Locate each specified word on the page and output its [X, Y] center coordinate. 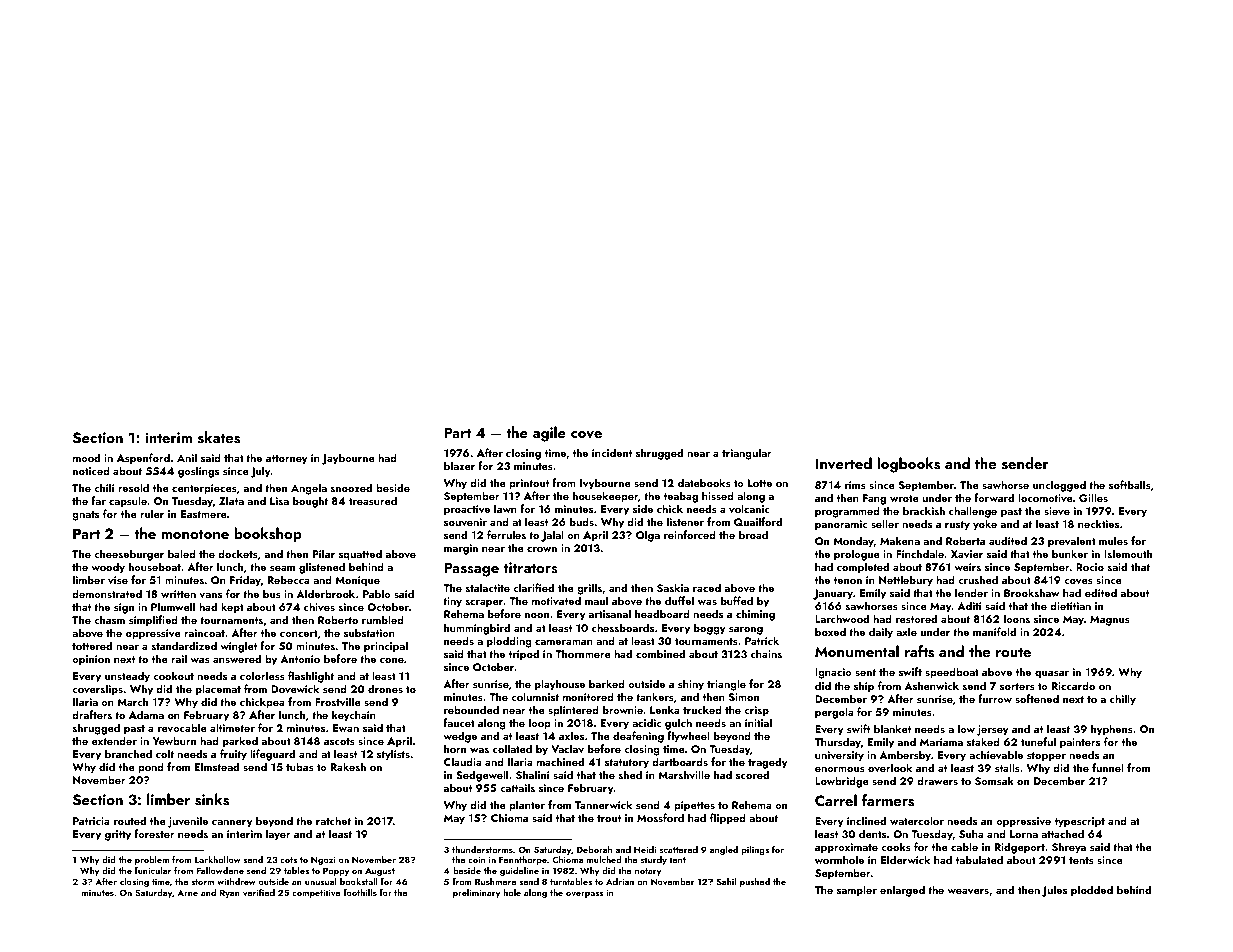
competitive [316, 893]
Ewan [346, 728]
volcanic [749, 508]
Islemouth [1128, 553]
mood [86, 457]
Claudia [463, 761]
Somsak [994, 780]
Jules [1054, 891]
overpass [584, 895]
